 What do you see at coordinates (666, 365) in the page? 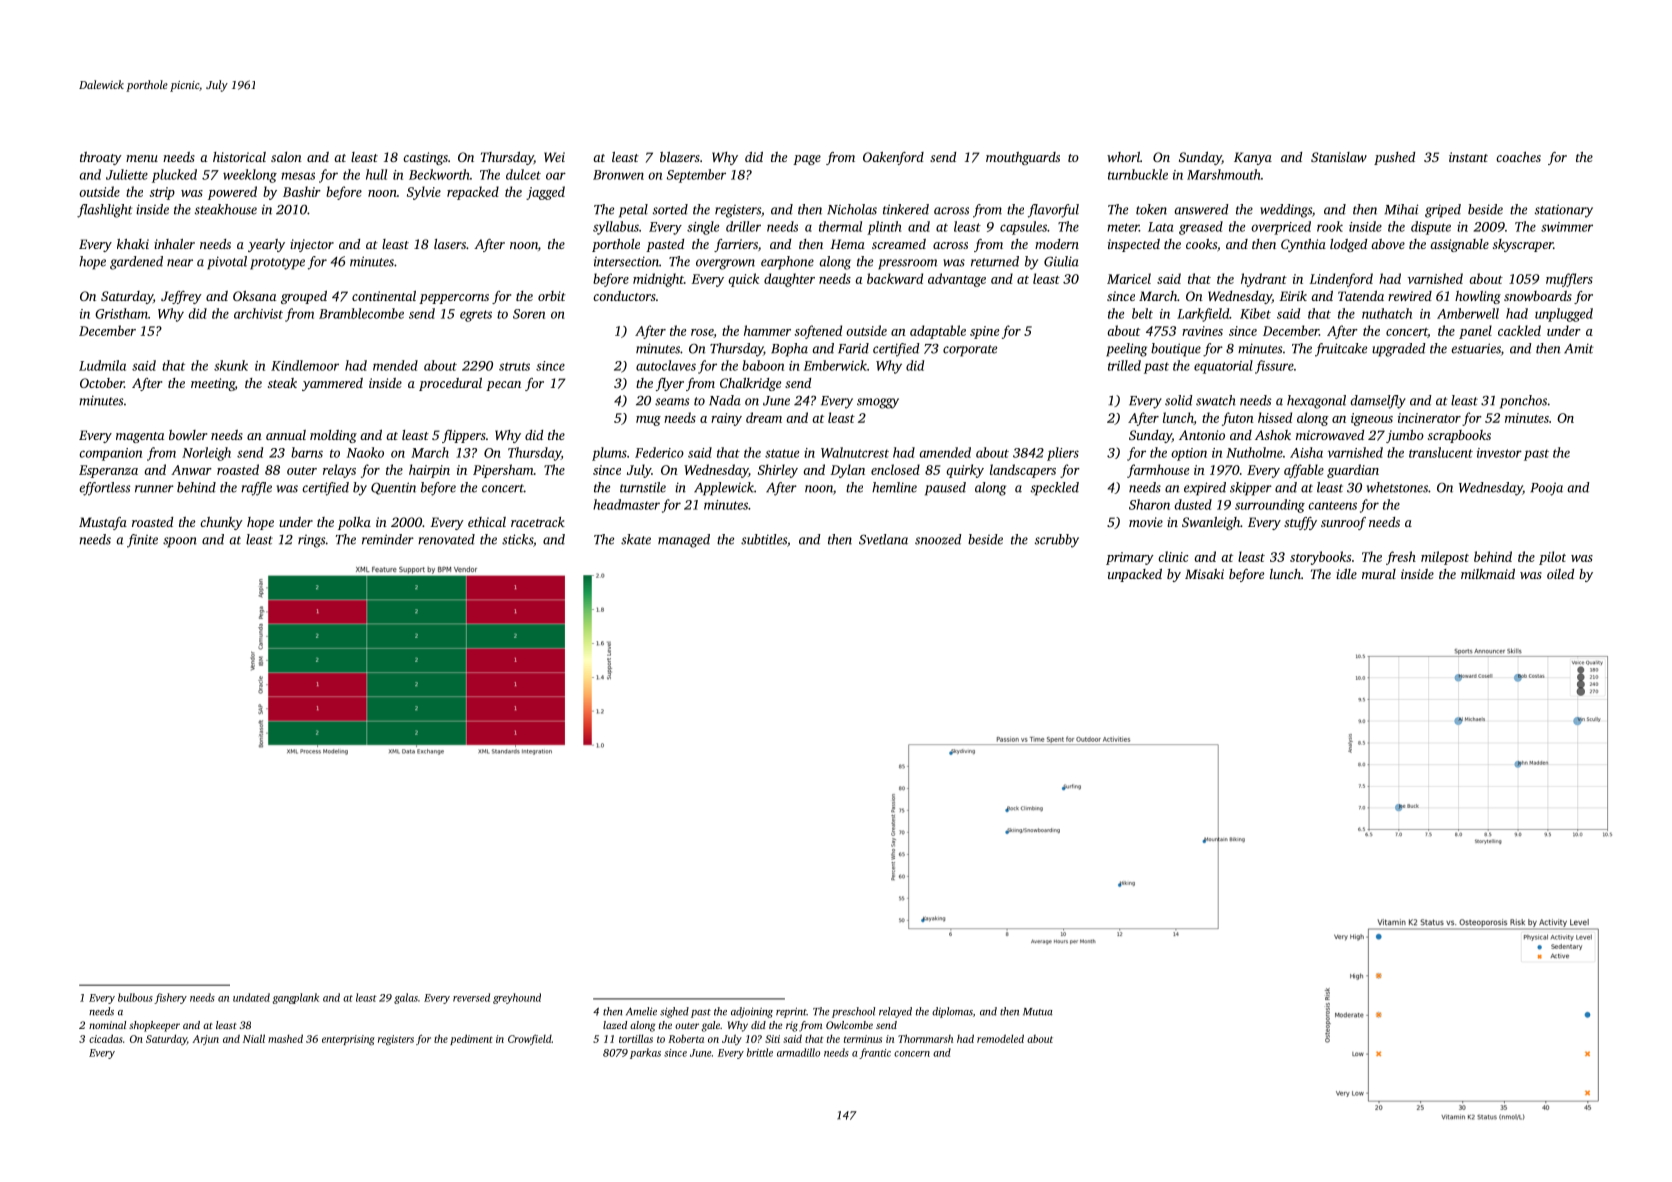
I see `autoclaves` at bounding box center [666, 365].
